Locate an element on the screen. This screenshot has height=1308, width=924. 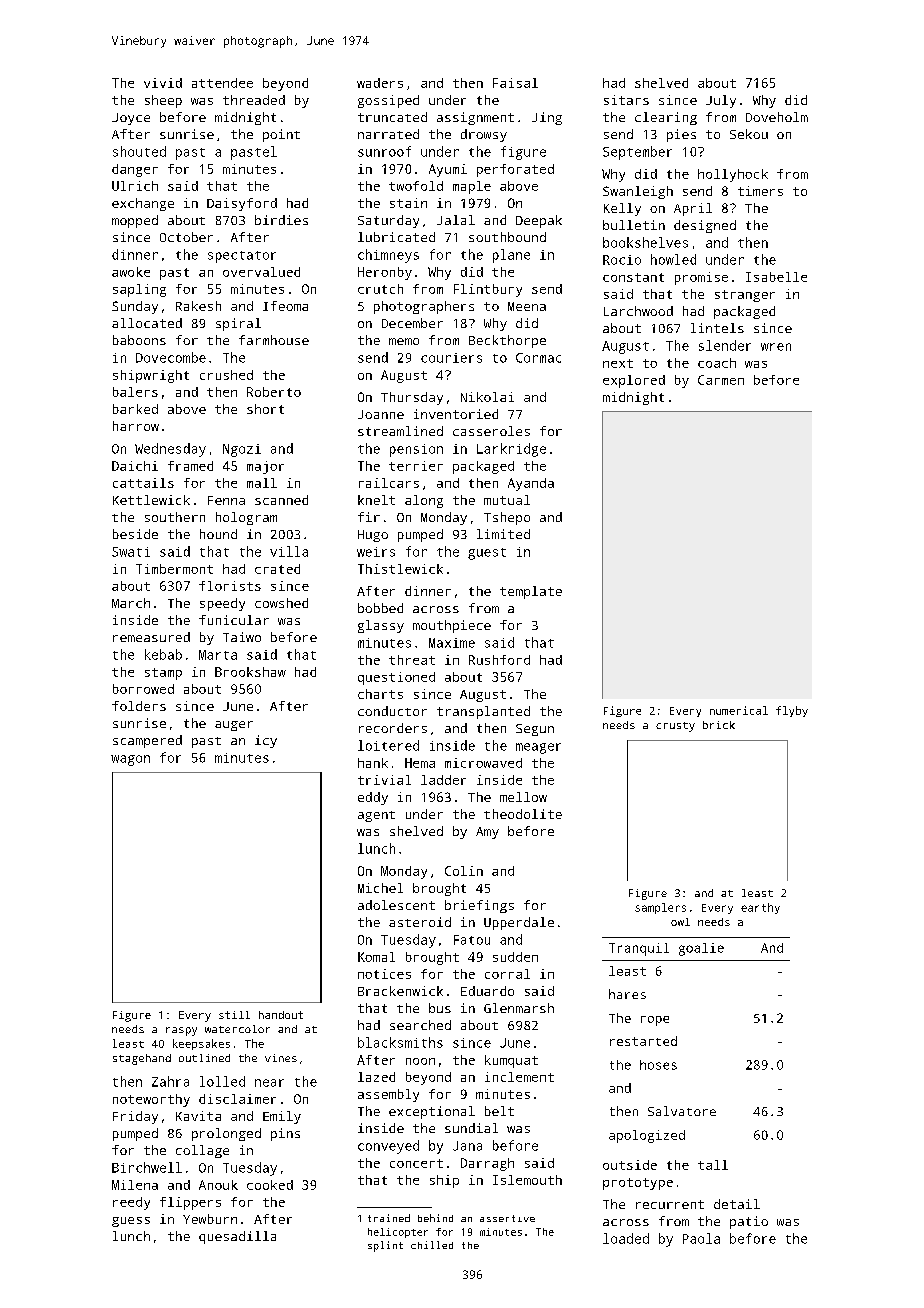
chilled is located at coordinates (432, 1245).
